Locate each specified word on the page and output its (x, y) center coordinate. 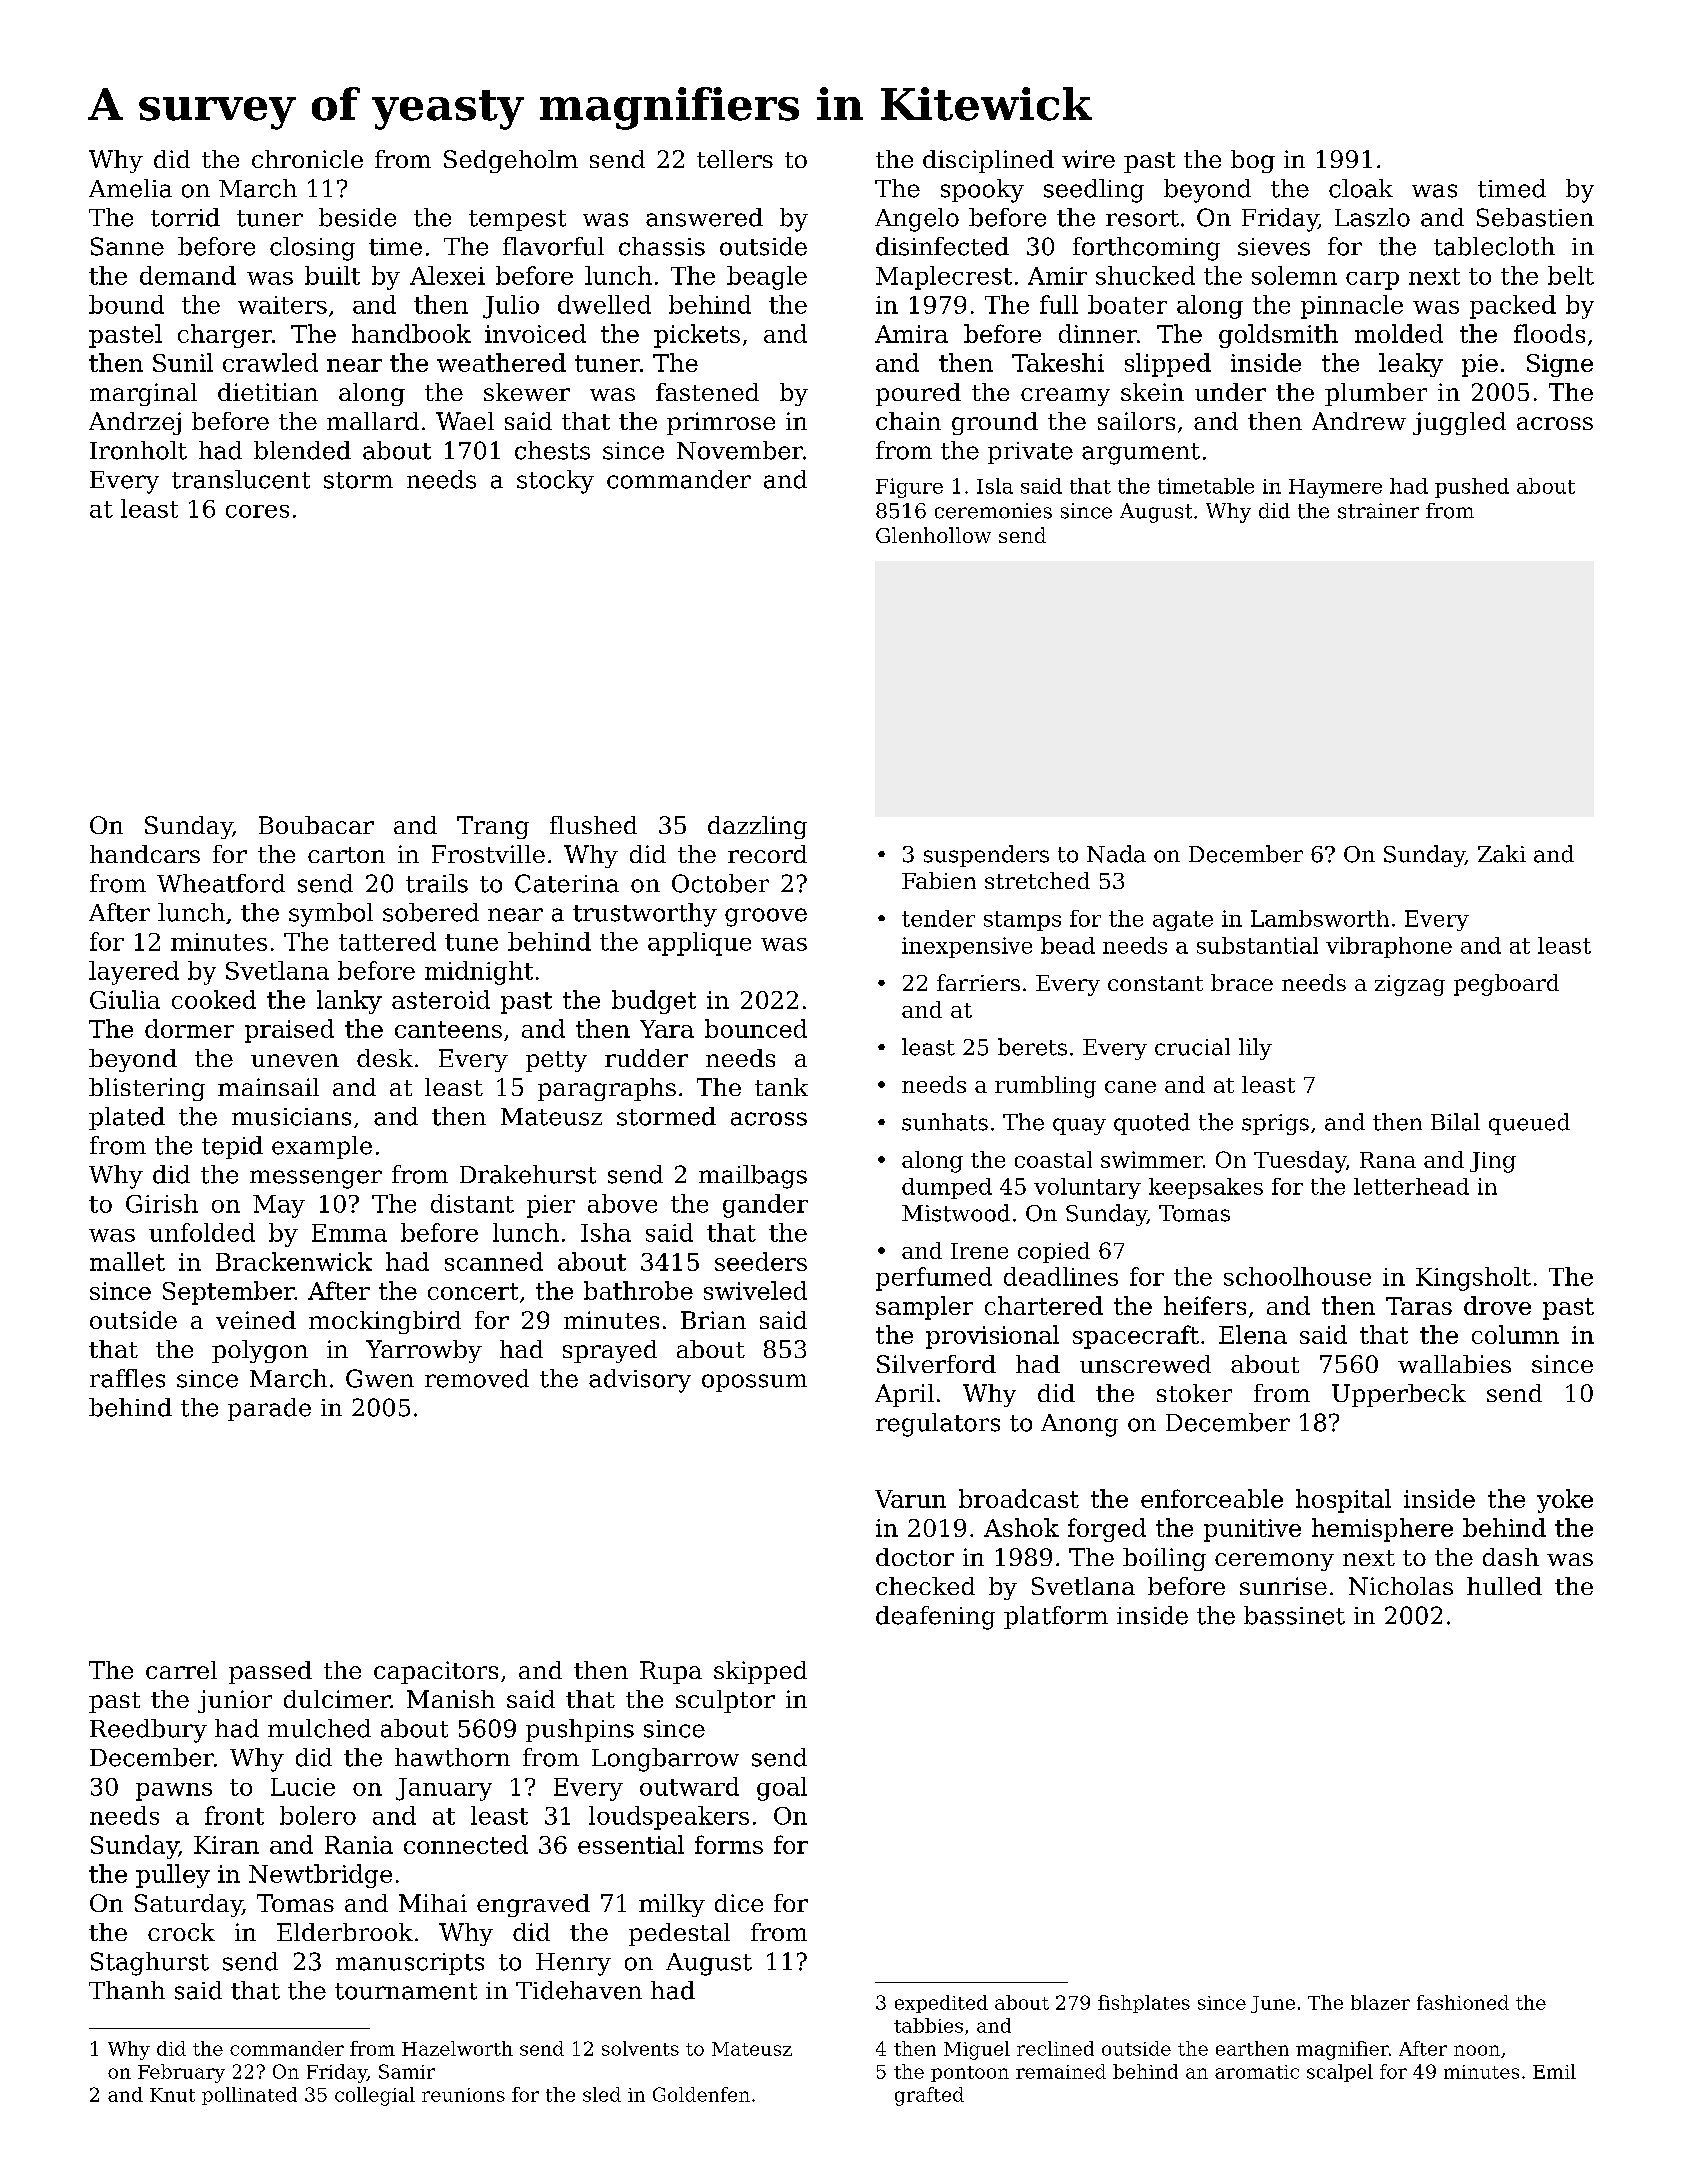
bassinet (1294, 1615)
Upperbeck (1399, 1395)
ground (995, 423)
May (279, 1206)
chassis (662, 246)
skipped (760, 1672)
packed (1513, 307)
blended (302, 450)
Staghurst (150, 1964)
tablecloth (1494, 246)
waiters (282, 305)
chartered (1044, 1305)
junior (235, 1701)
